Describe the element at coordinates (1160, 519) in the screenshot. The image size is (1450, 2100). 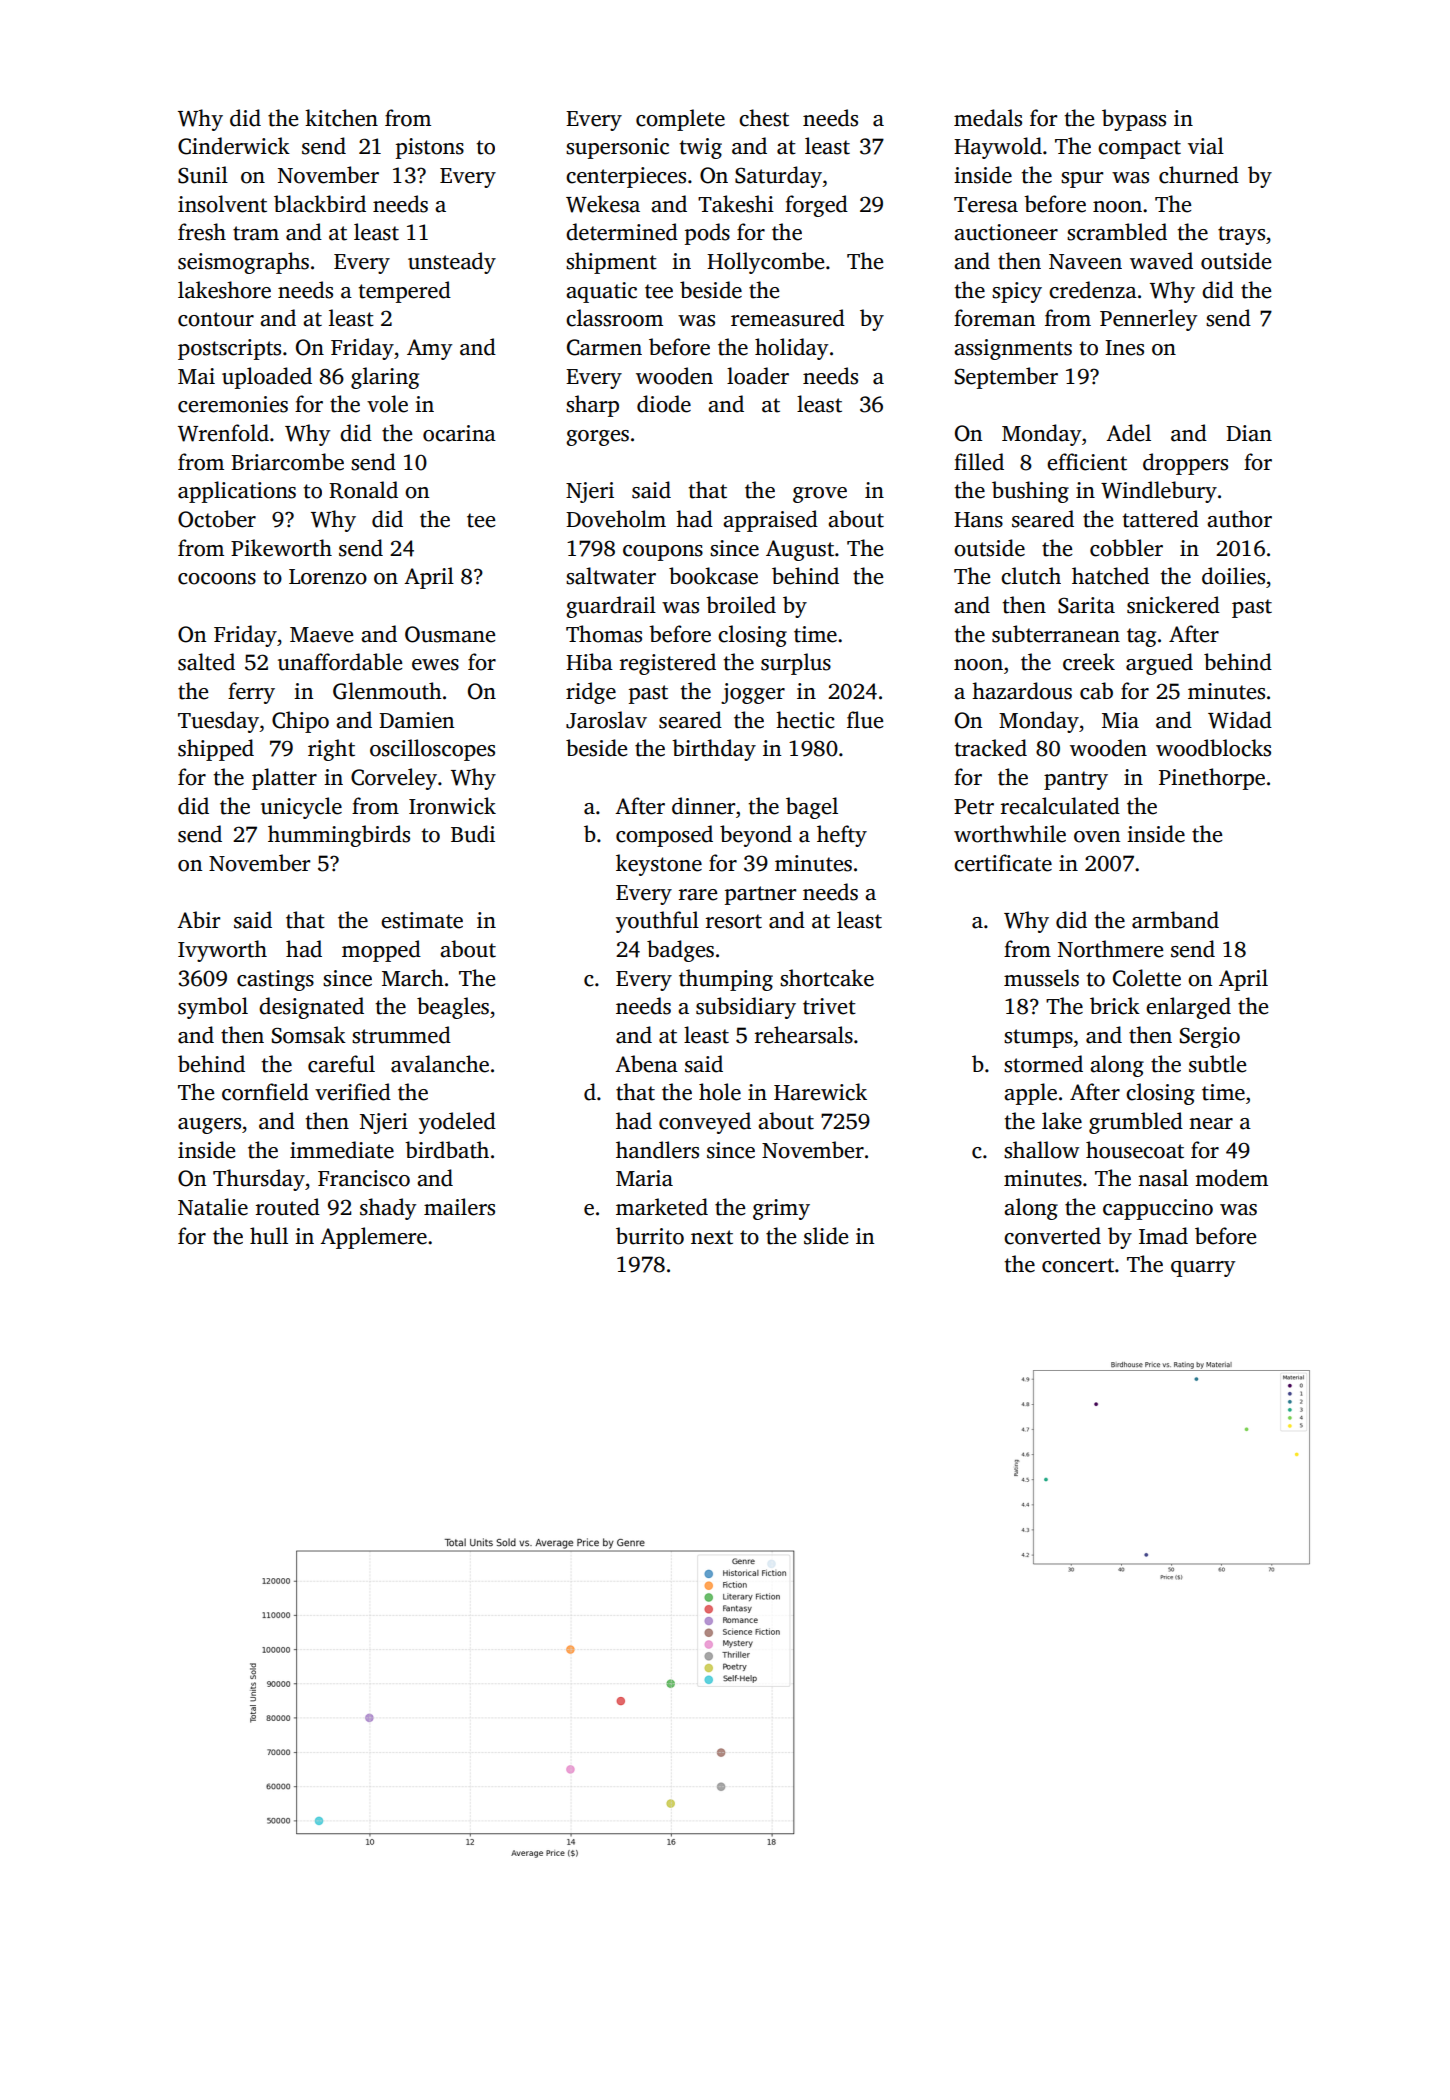
I see `tattered` at that location.
